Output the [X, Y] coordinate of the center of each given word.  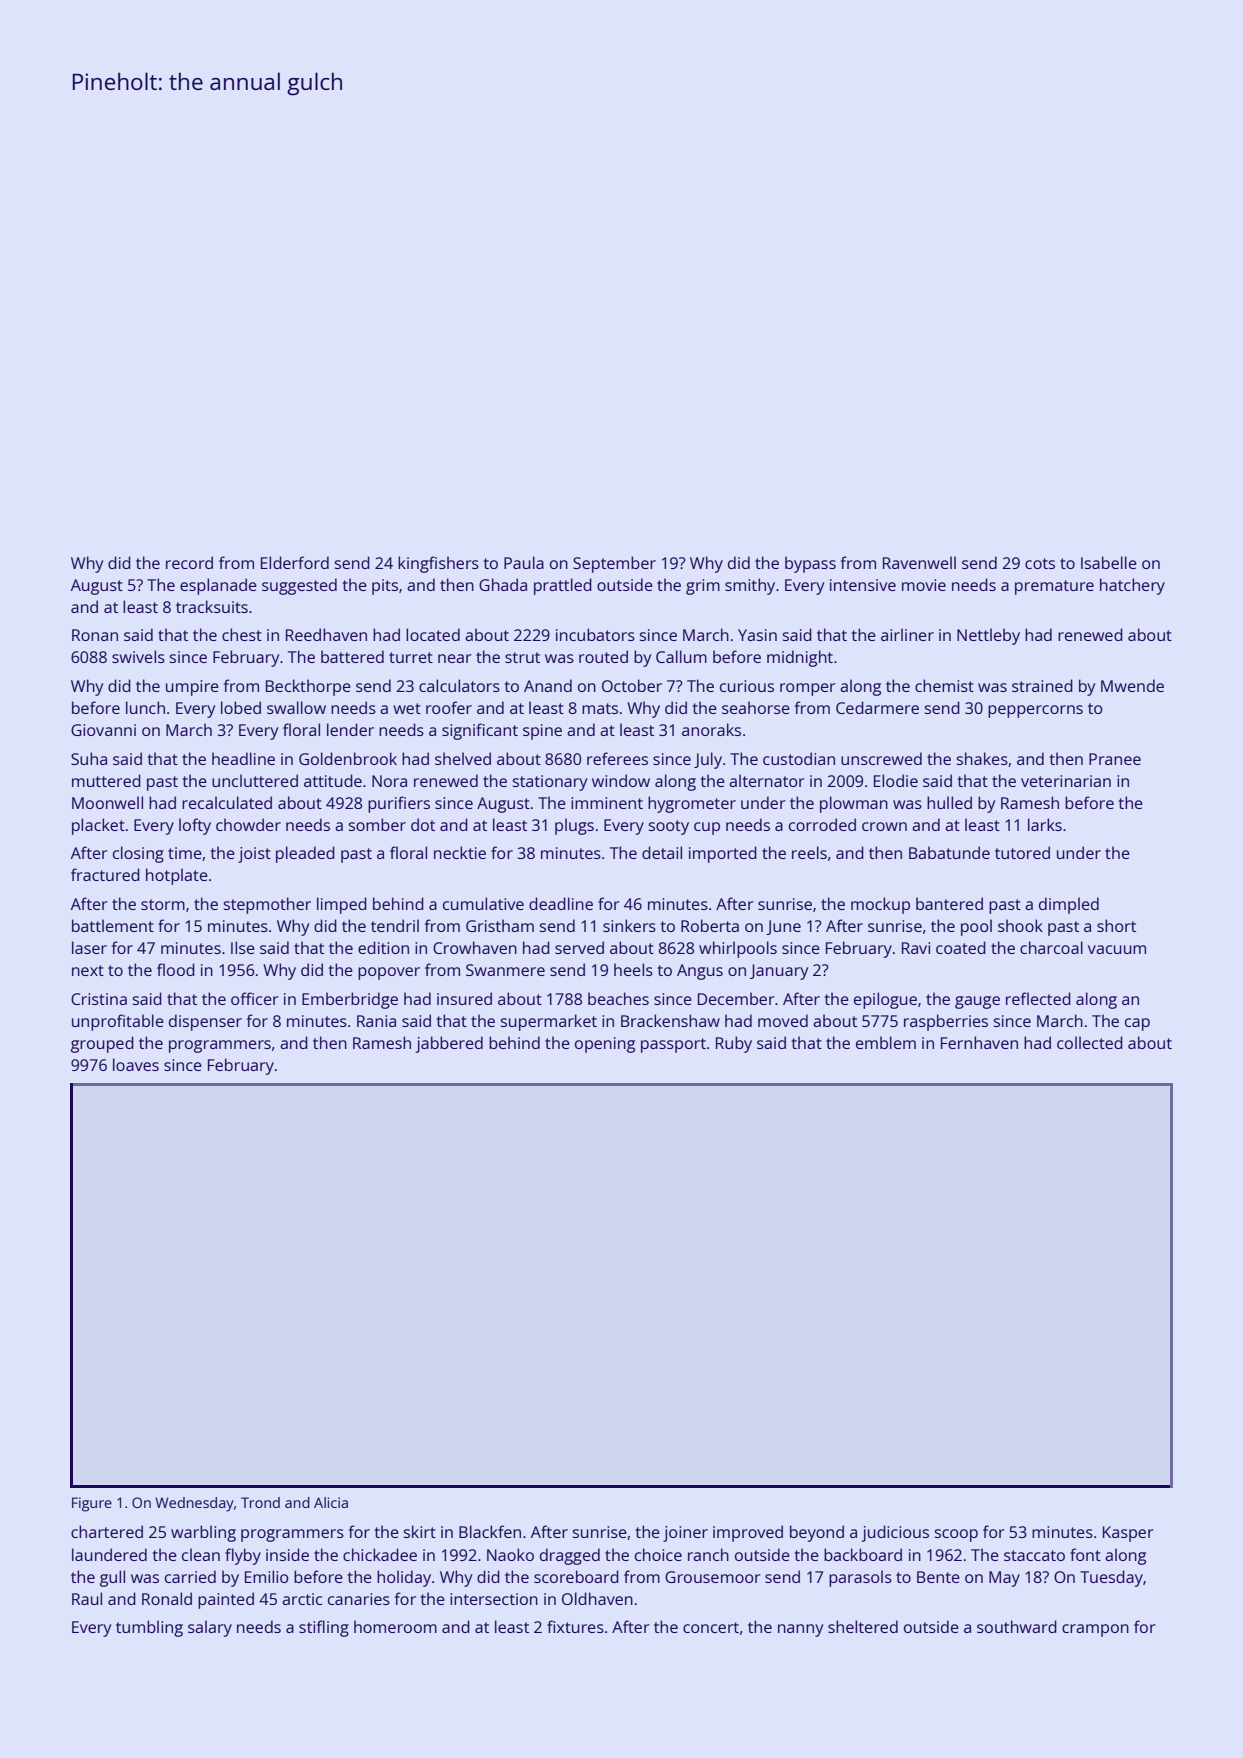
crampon [1095, 1630]
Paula [524, 562]
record [189, 562]
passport [673, 1045]
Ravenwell [919, 562]
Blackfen [490, 1531]
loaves [136, 1064]
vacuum [1117, 949]
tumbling [149, 1628]
